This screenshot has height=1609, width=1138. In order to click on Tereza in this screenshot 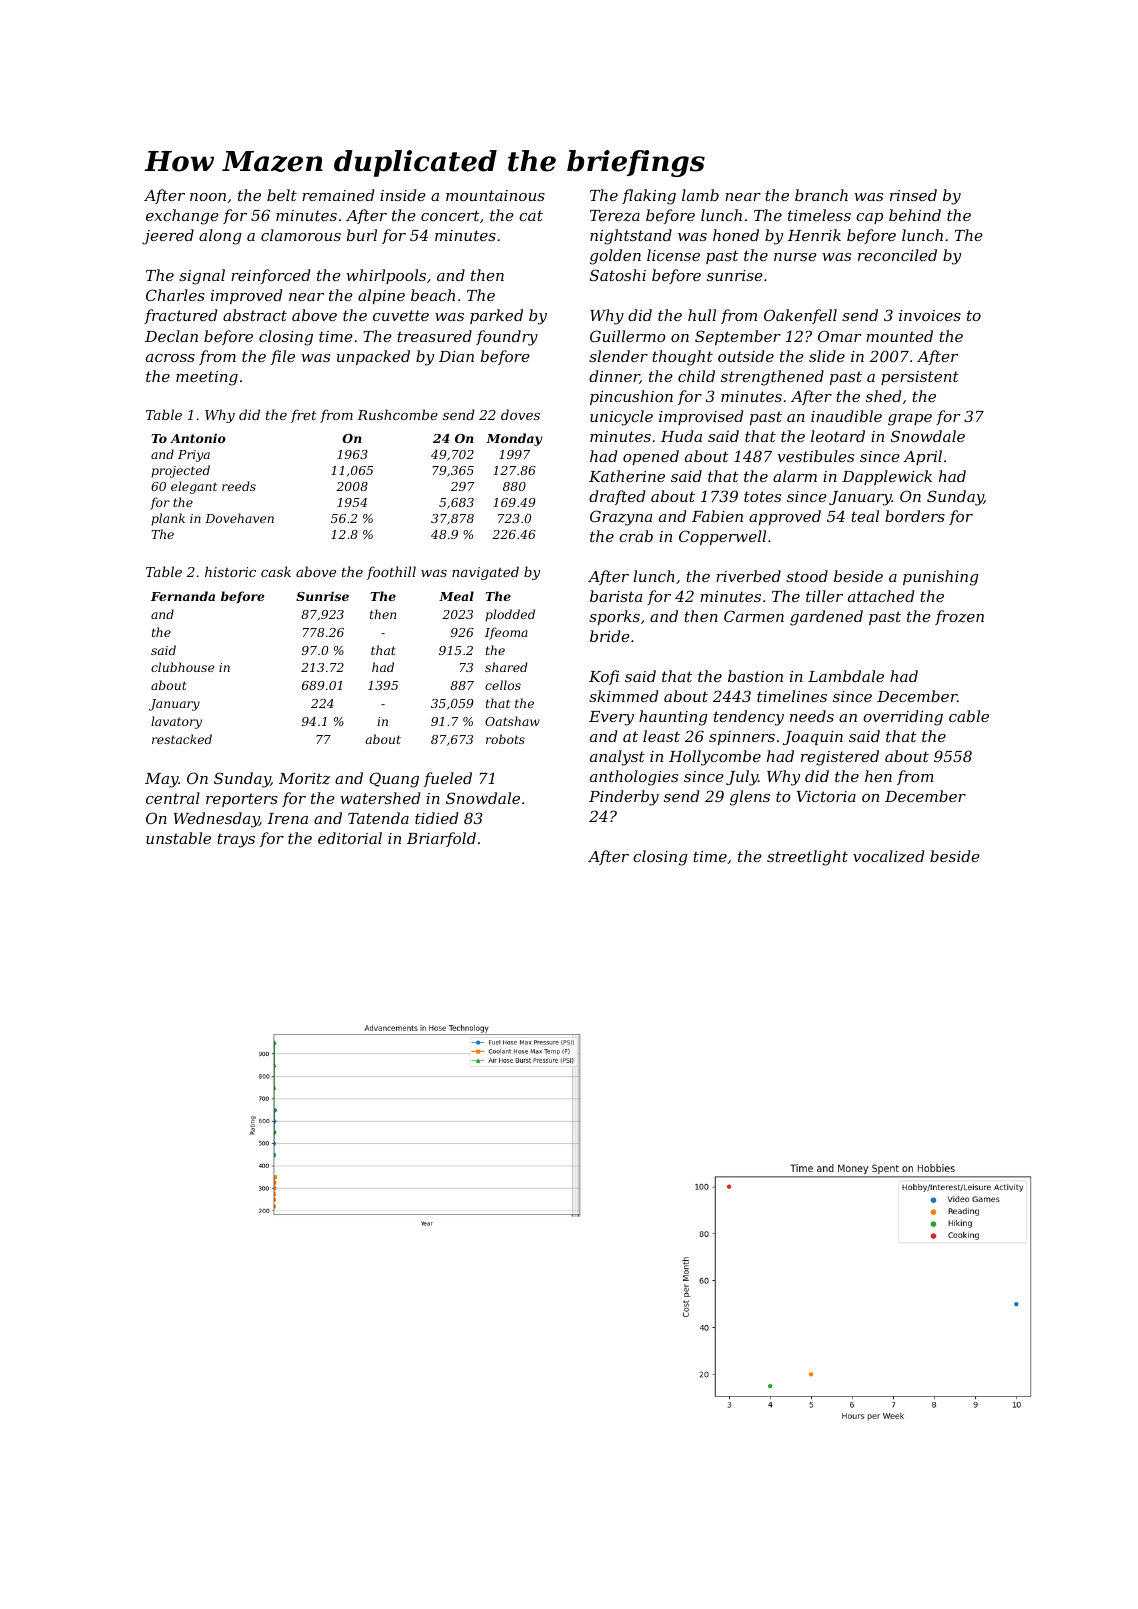, I will do `click(615, 216)`.
